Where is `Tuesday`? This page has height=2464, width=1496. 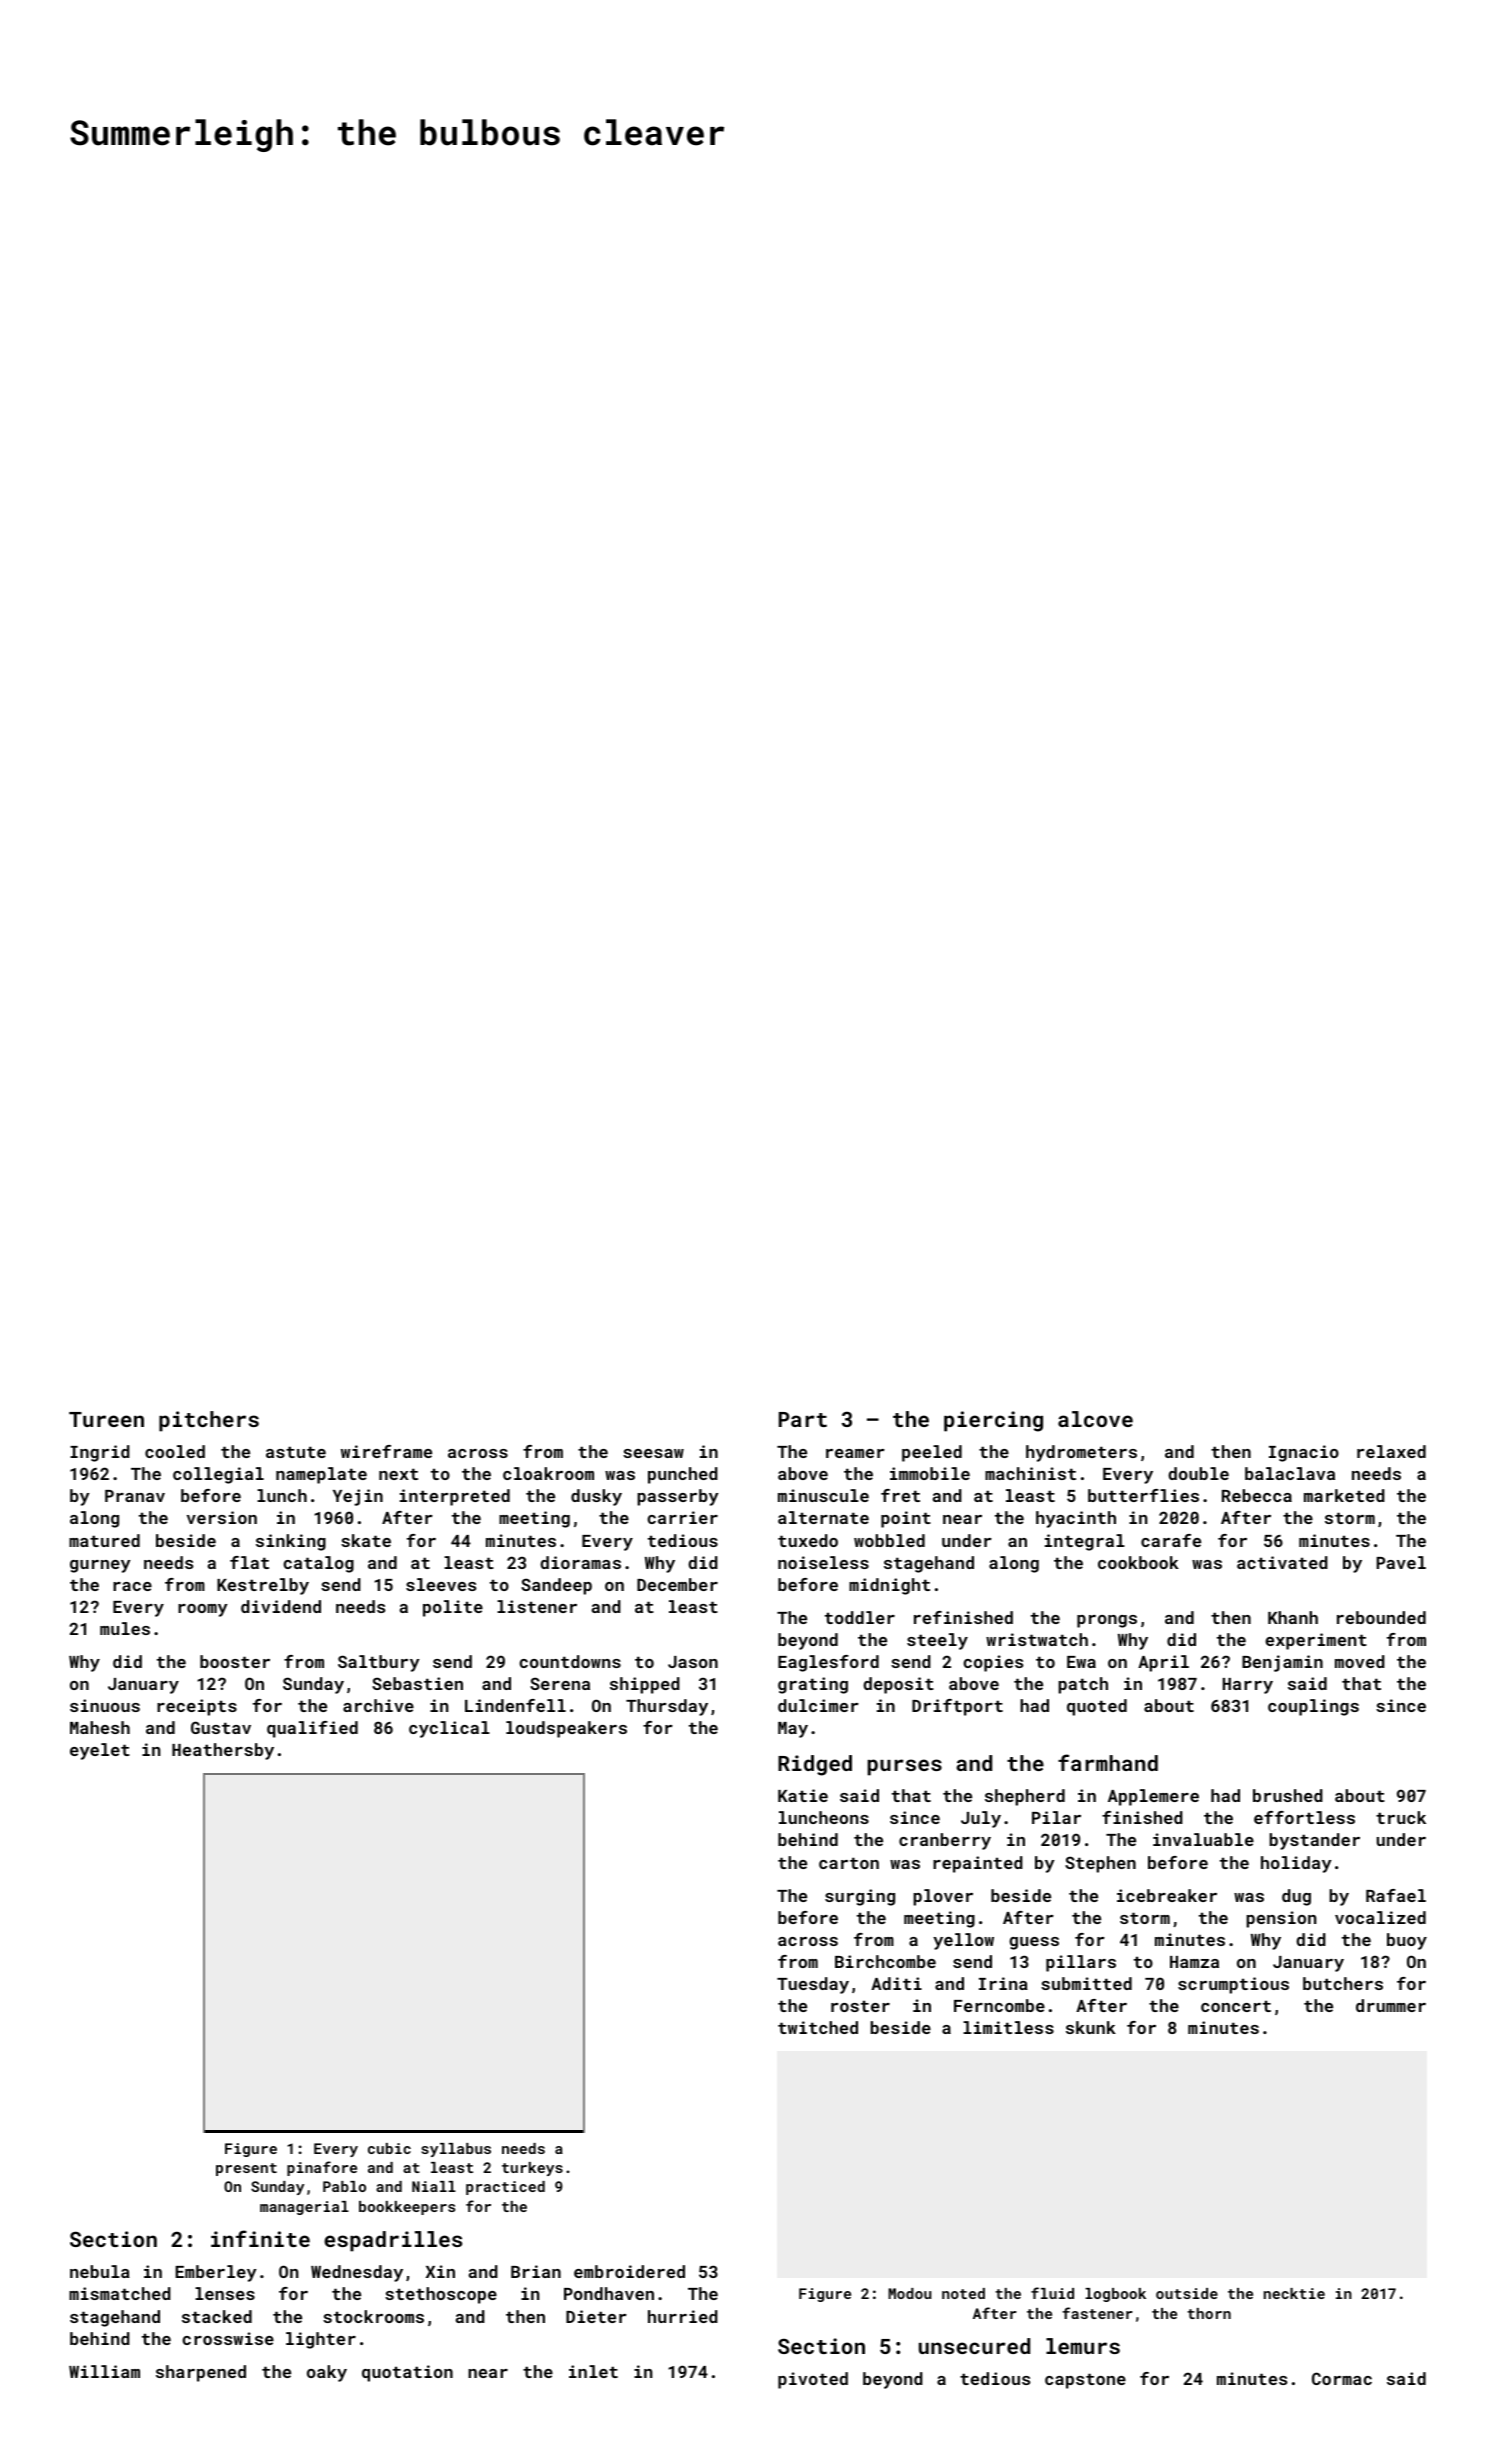
Tuesday is located at coordinates (813, 1985).
